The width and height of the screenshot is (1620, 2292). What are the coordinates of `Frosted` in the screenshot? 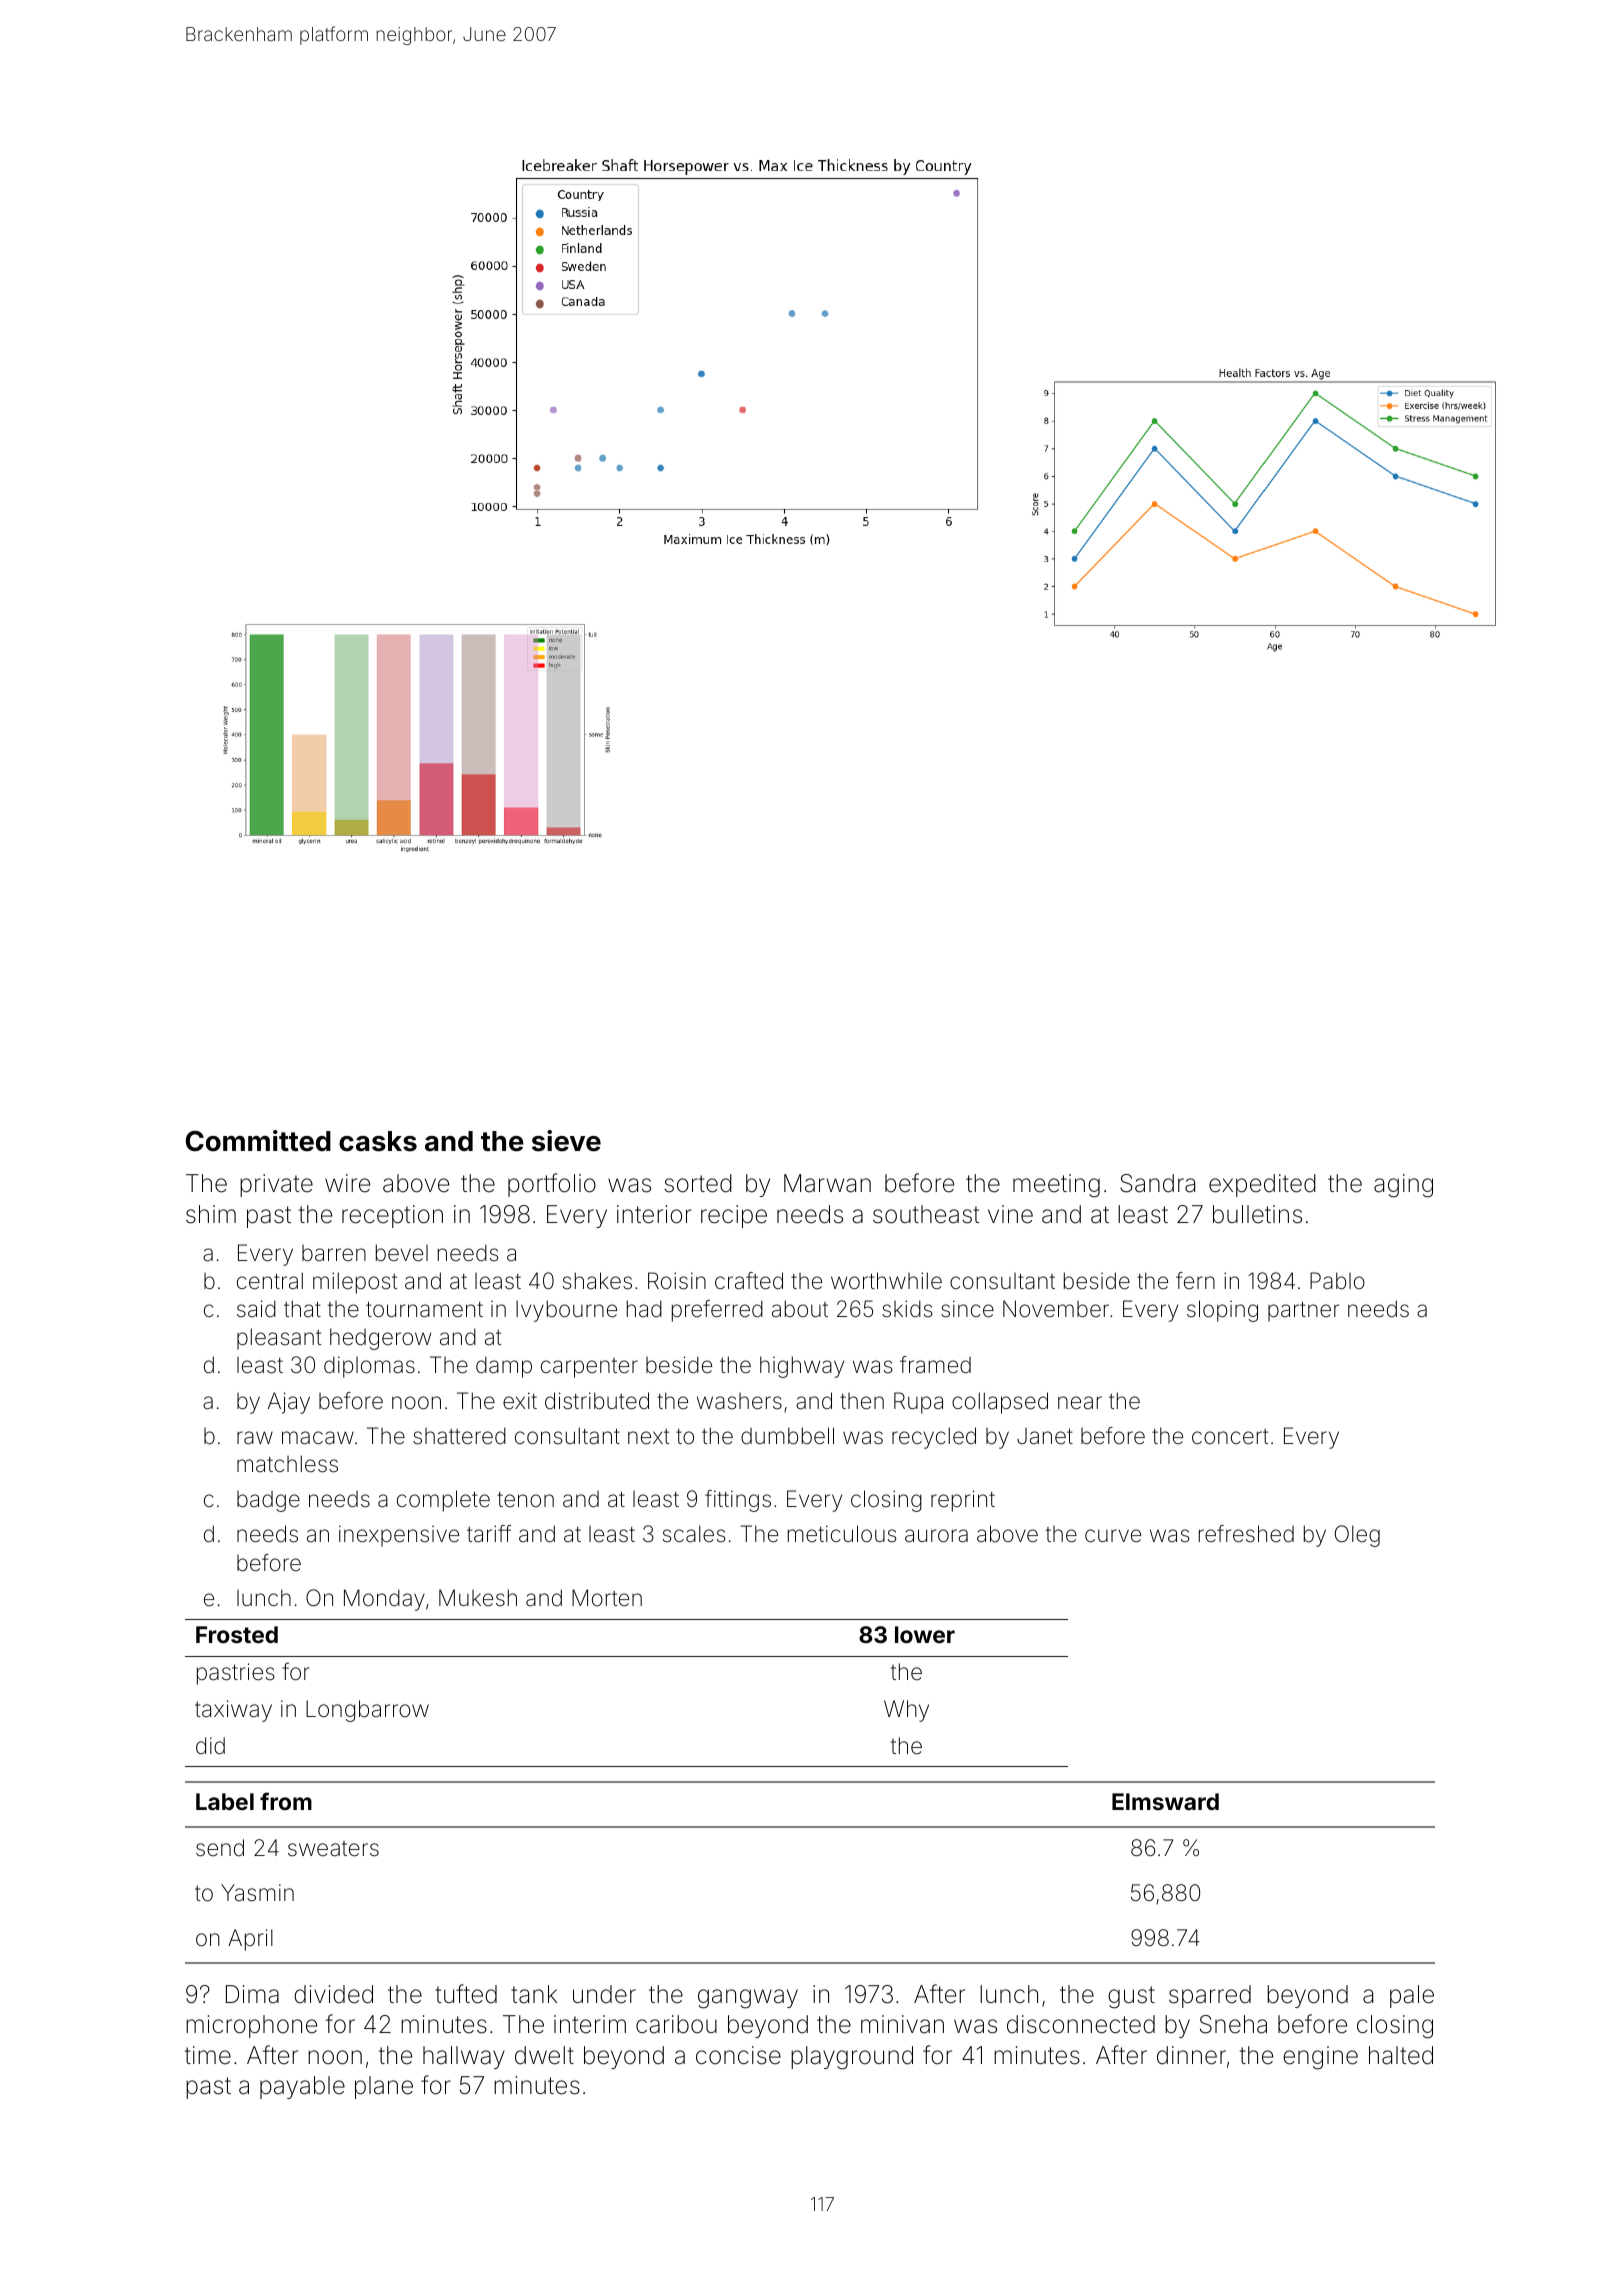 It's located at (237, 1634).
